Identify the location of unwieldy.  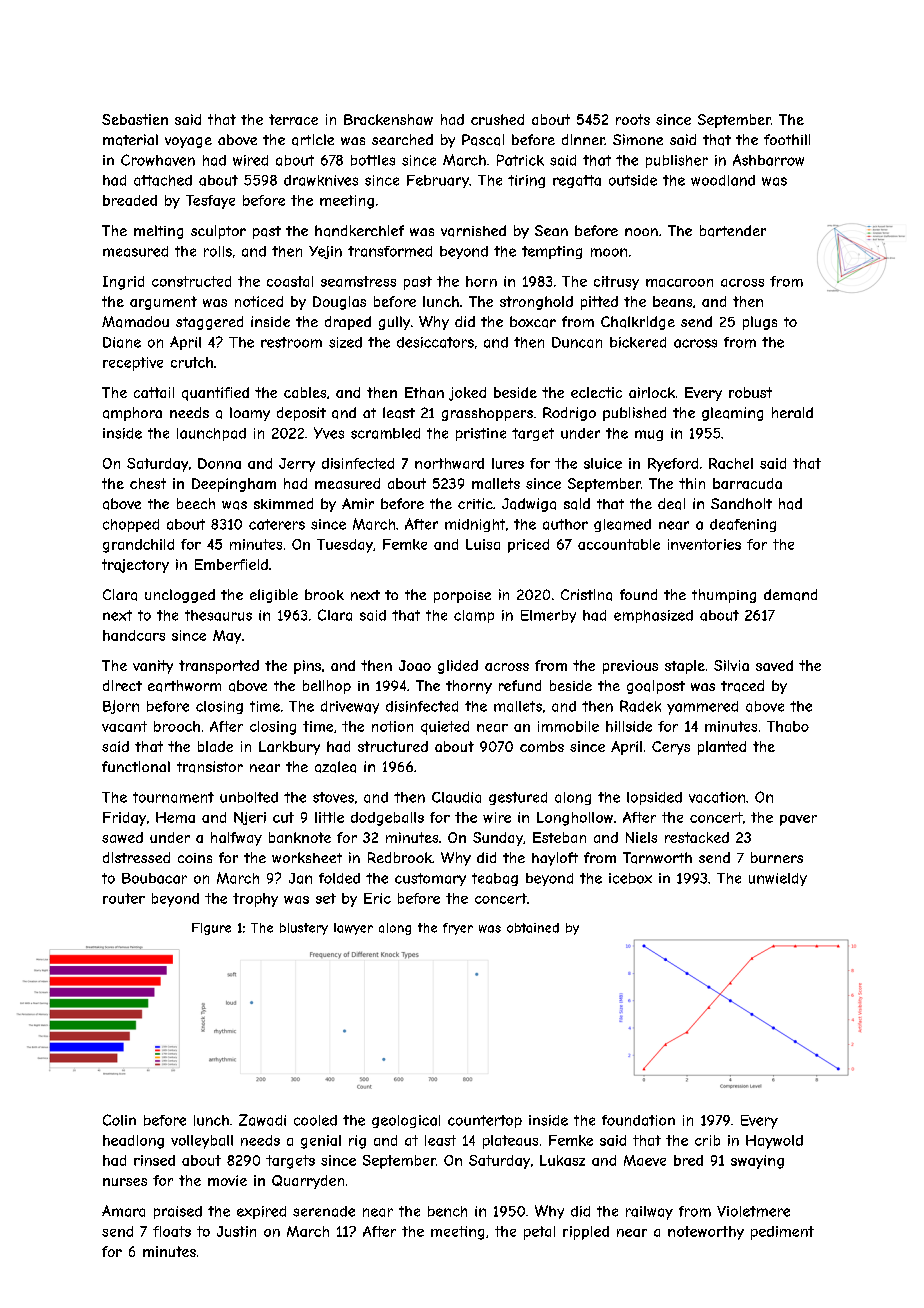
(778, 879).
